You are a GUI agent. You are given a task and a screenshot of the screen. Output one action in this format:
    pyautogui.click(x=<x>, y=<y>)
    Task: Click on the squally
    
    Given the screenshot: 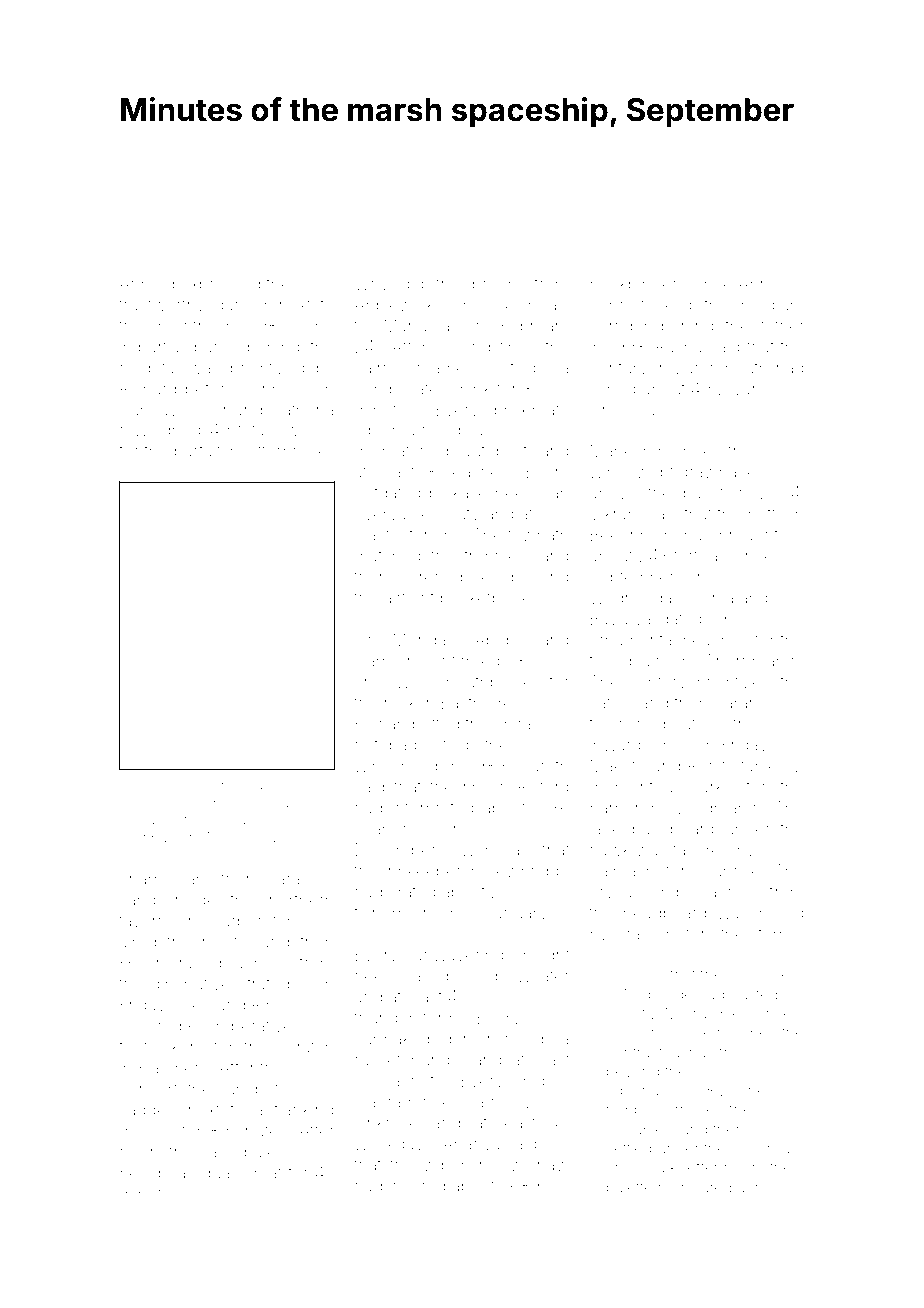 What is the action you would take?
    pyautogui.click(x=220, y=1174)
